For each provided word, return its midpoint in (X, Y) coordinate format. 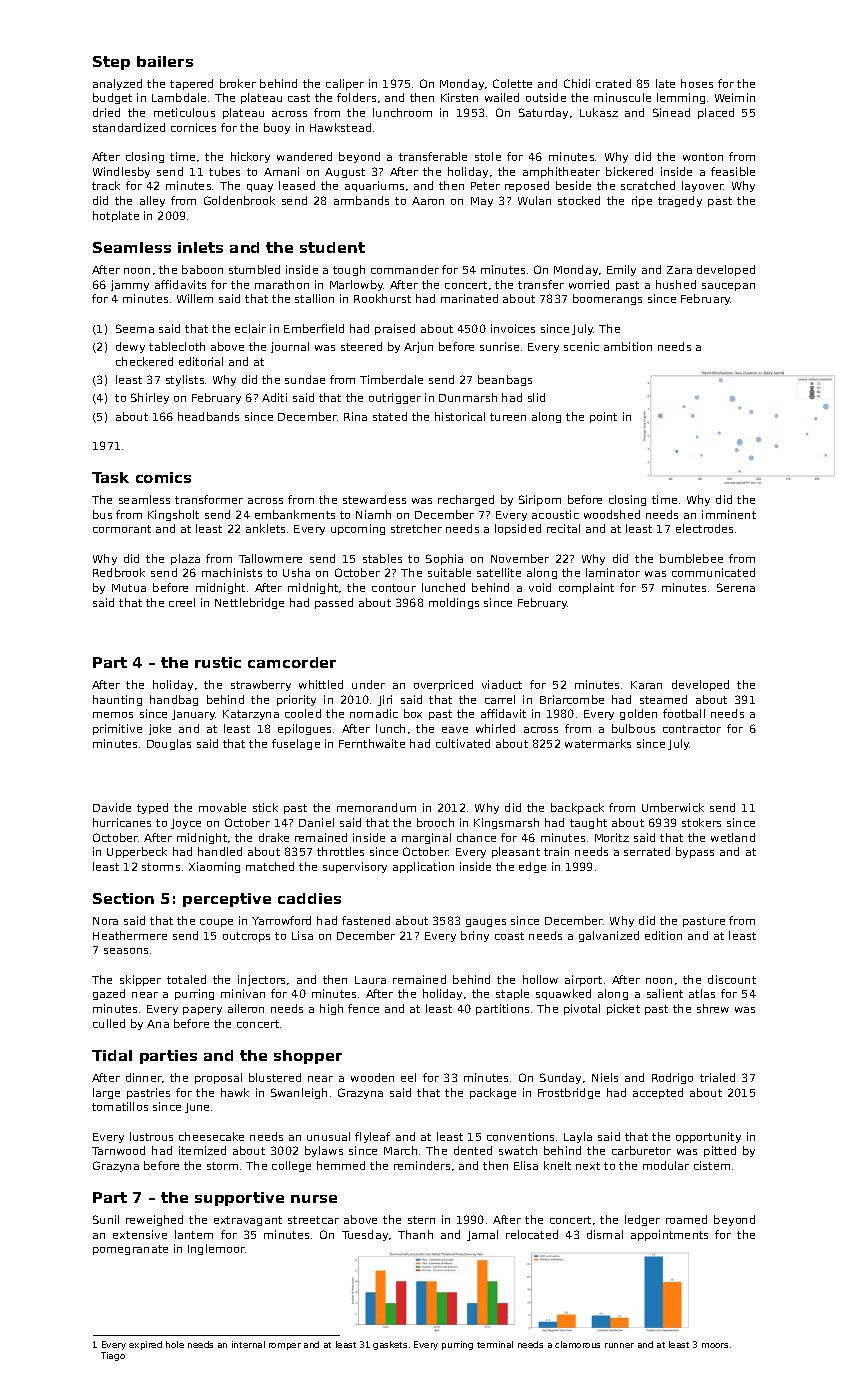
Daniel (316, 822)
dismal (605, 1234)
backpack (577, 808)
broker (238, 83)
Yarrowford (281, 920)
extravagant (248, 1221)
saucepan (728, 287)
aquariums (374, 186)
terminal (495, 1344)
